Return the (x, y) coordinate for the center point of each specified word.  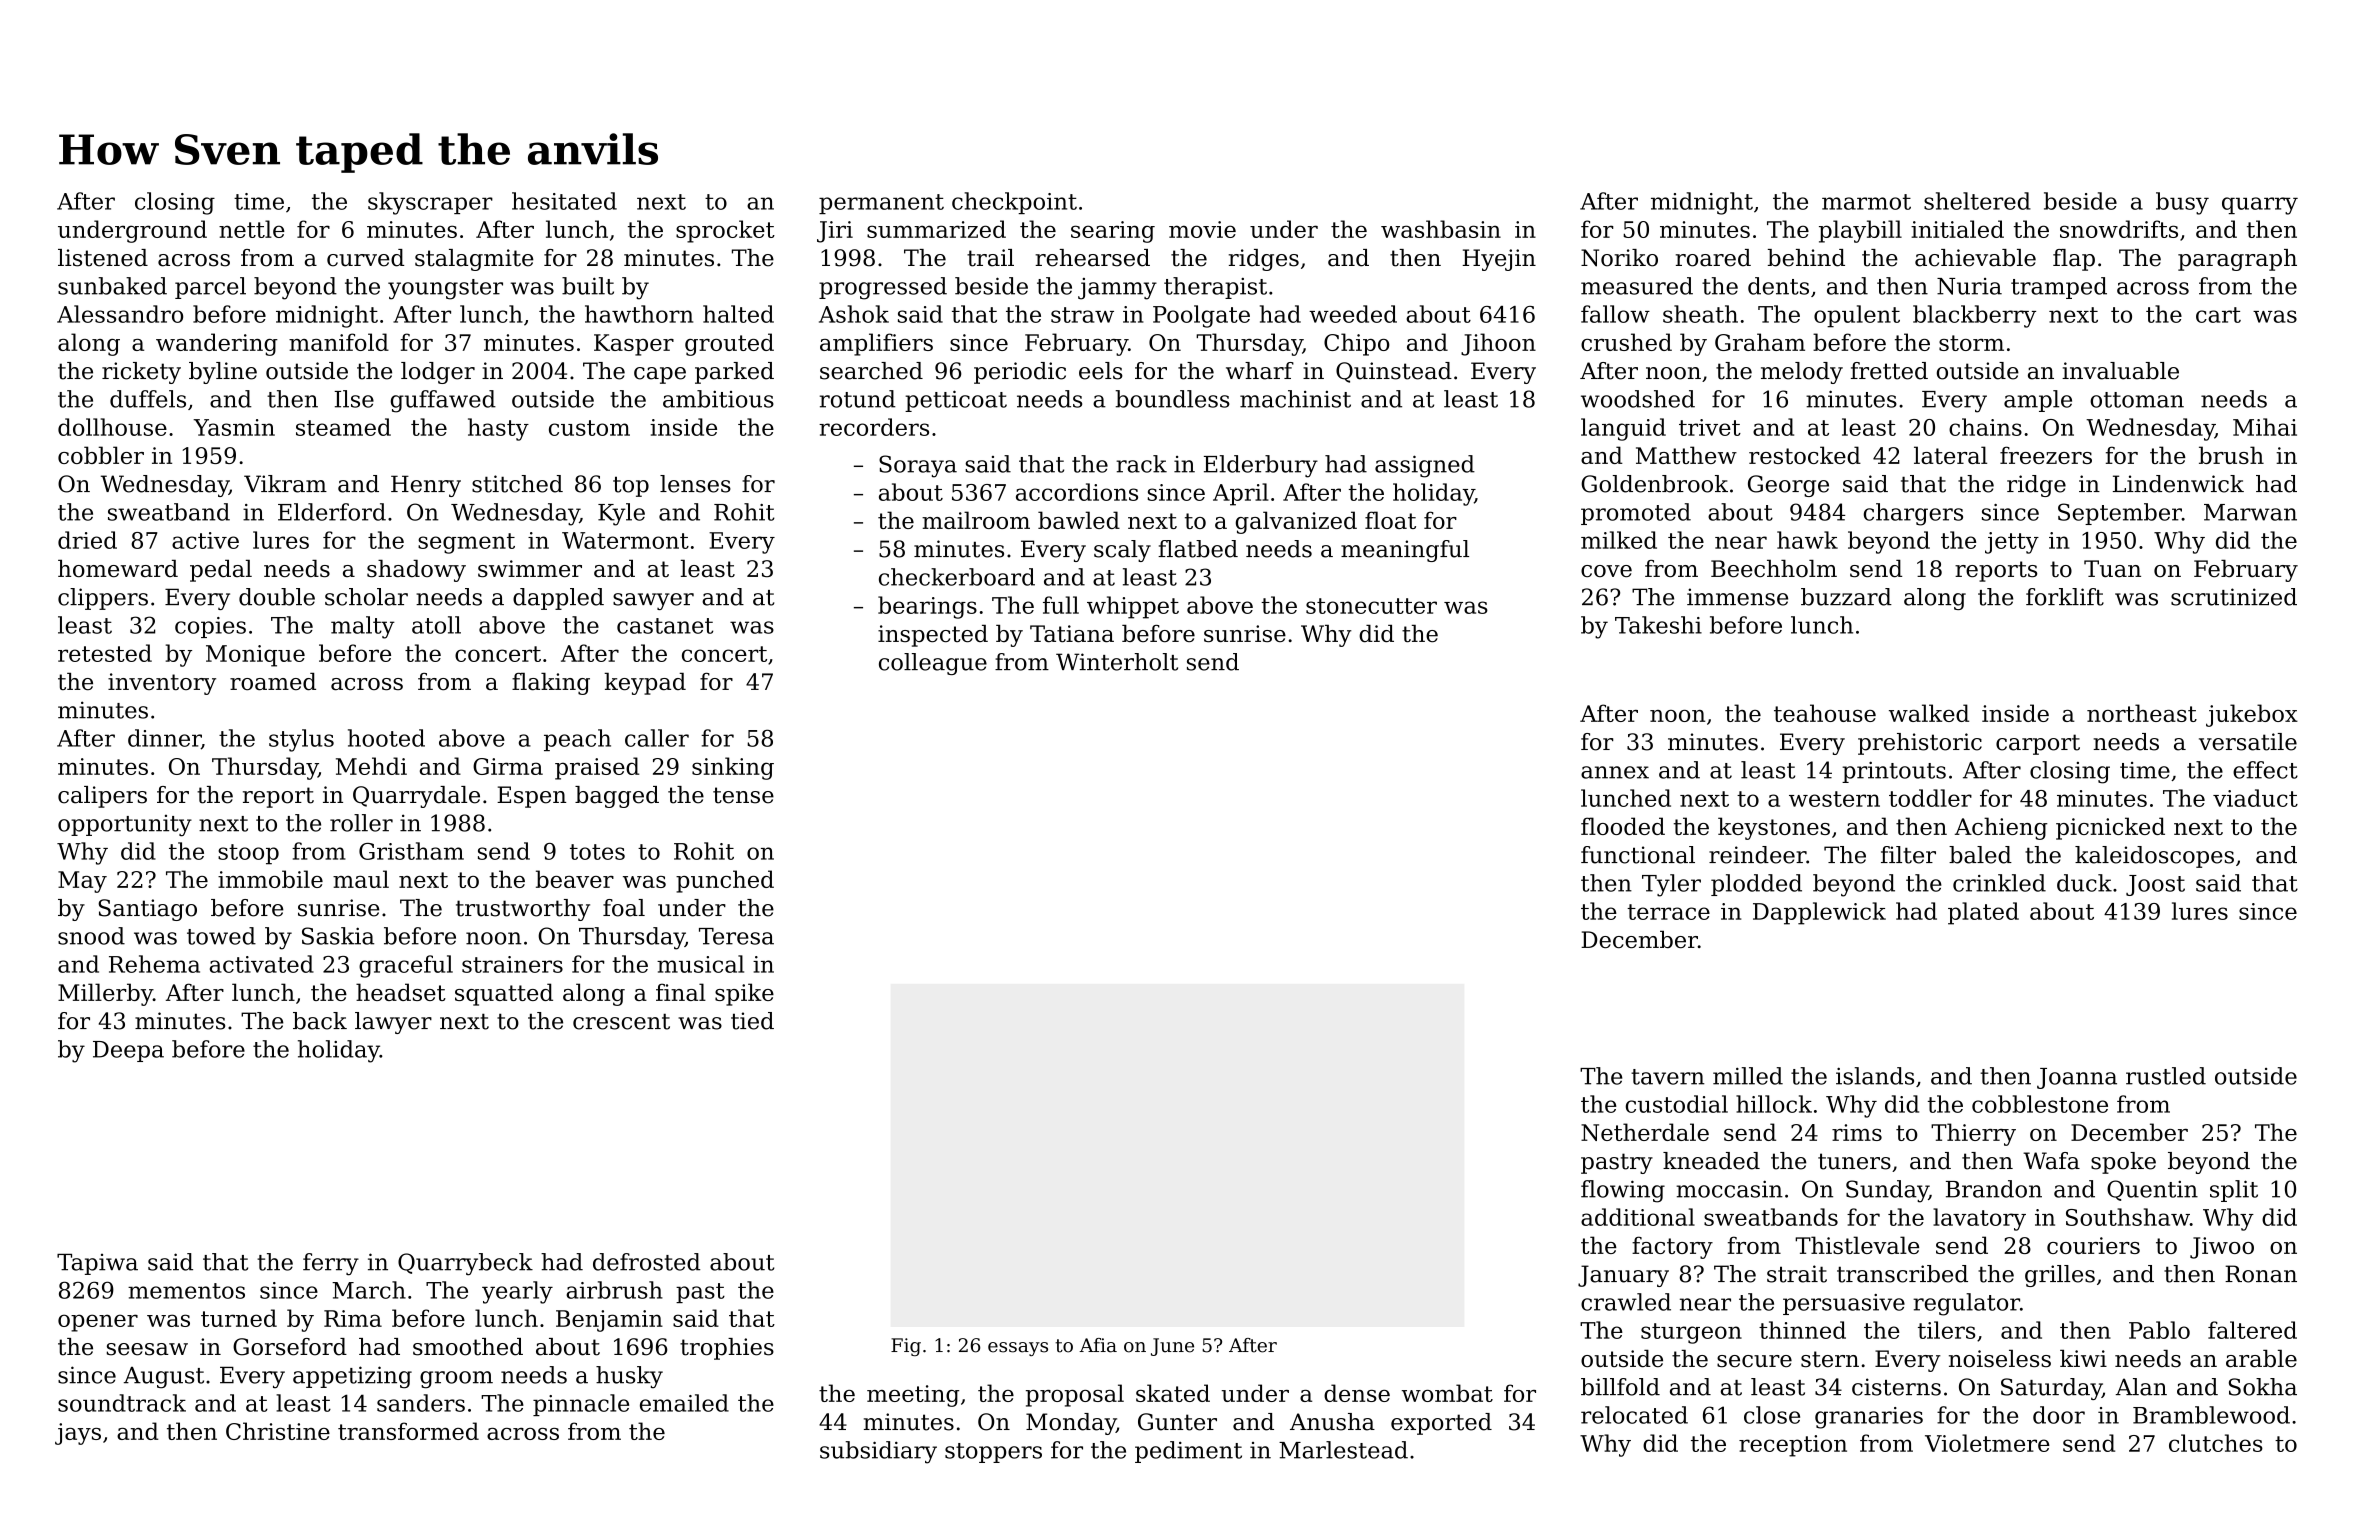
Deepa (128, 1051)
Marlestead (1343, 1450)
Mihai (2265, 427)
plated (1983, 913)
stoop (248, 854)
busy (2182, 203)
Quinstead (1394, 372)
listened (103, 258)
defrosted (646, 1262)
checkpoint (1014, 203)
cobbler (101, 455)
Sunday (1887, 1191)
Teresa (736, 936)
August (164, 1378)
